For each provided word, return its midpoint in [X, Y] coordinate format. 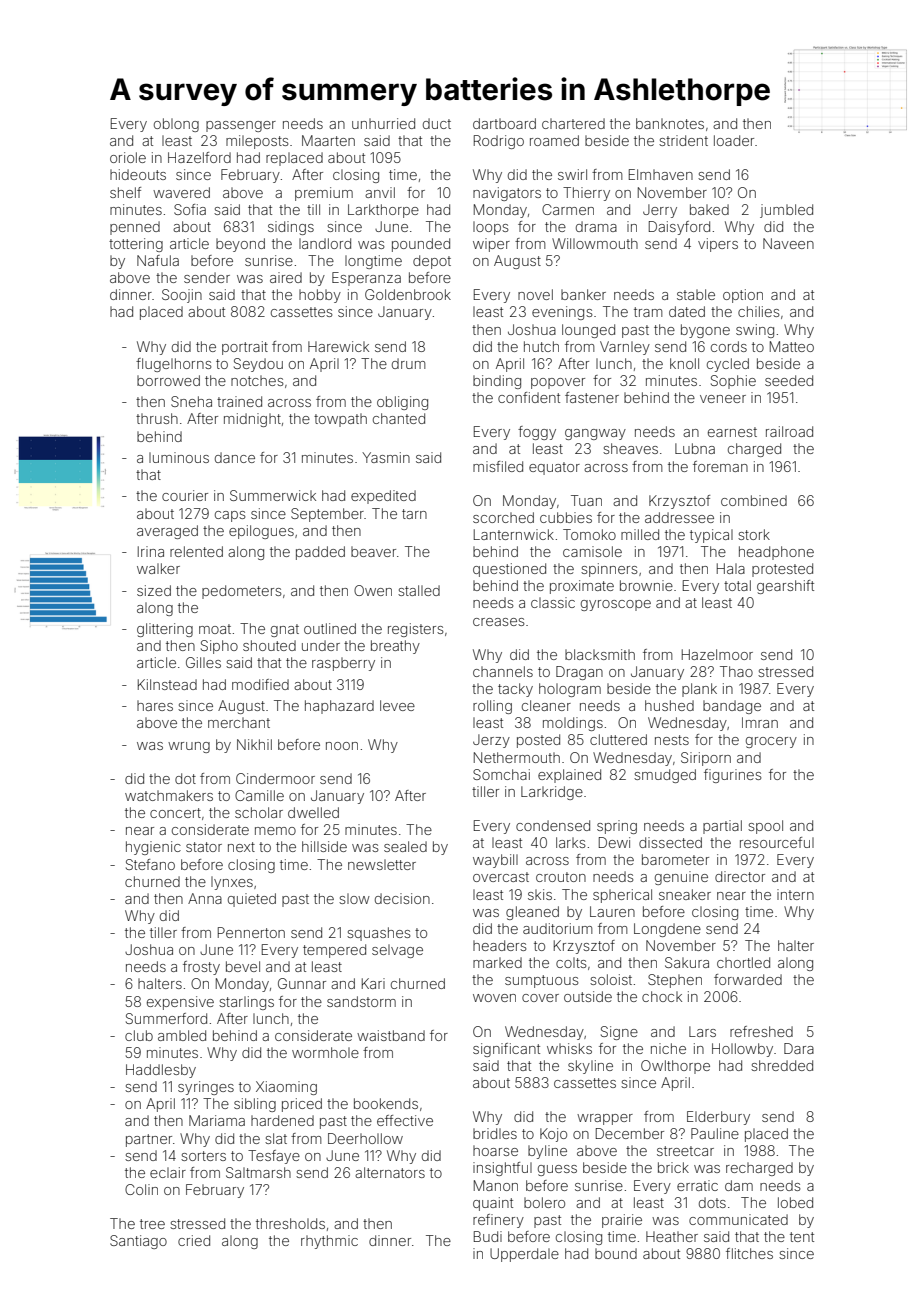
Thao [736, 671]
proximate [582, 587]
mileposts [257, 142]
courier [185, 495]
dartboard [504, 123]
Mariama [217, 1120]
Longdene [667, 930]
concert [175, 813]
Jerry [660, 211]
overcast [501, 877]
